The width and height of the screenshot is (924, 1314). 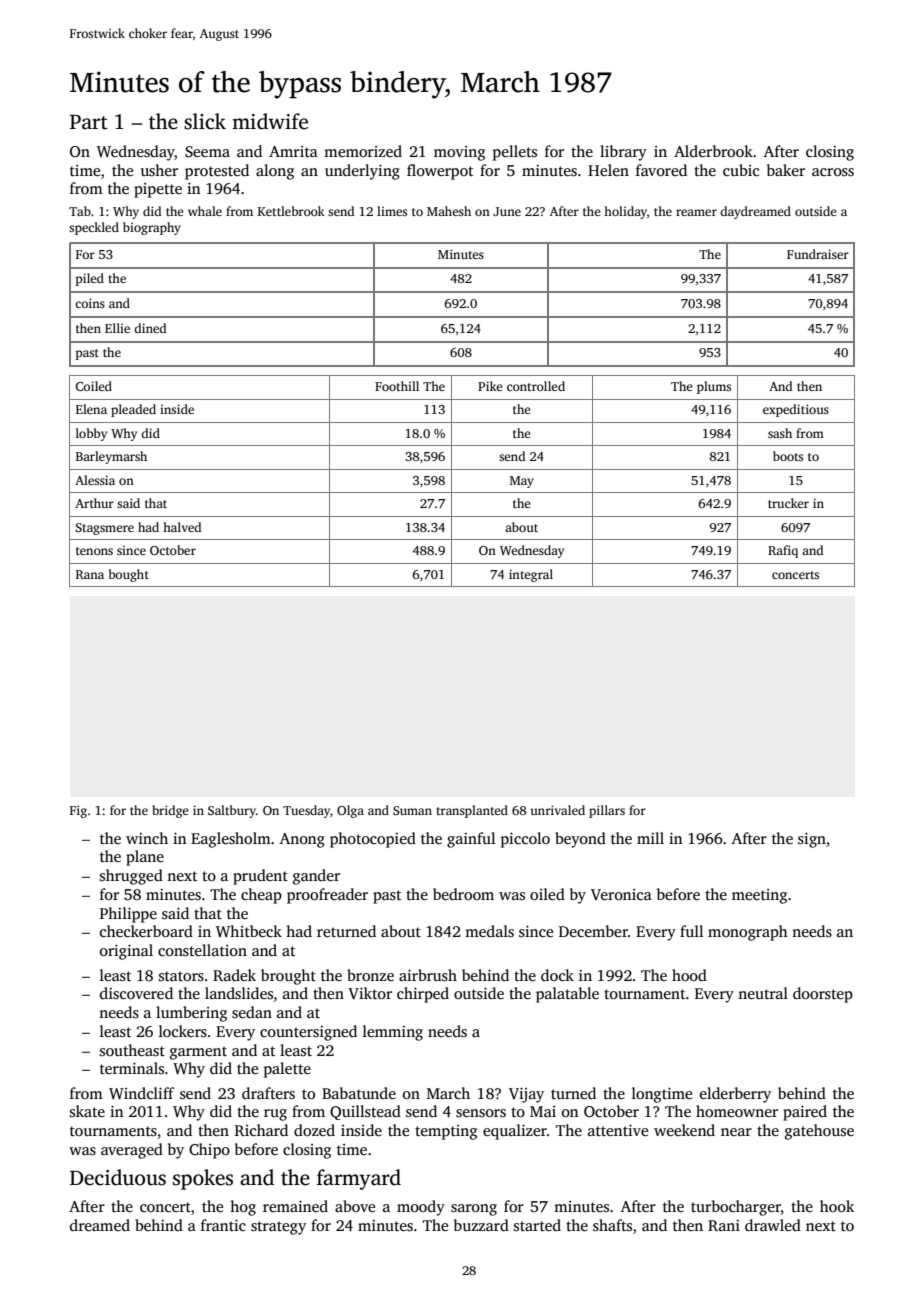 What do you see at coordinates (87, 1111) in the screenshot?
I see `skate` at bounding box center [87, 1111].
